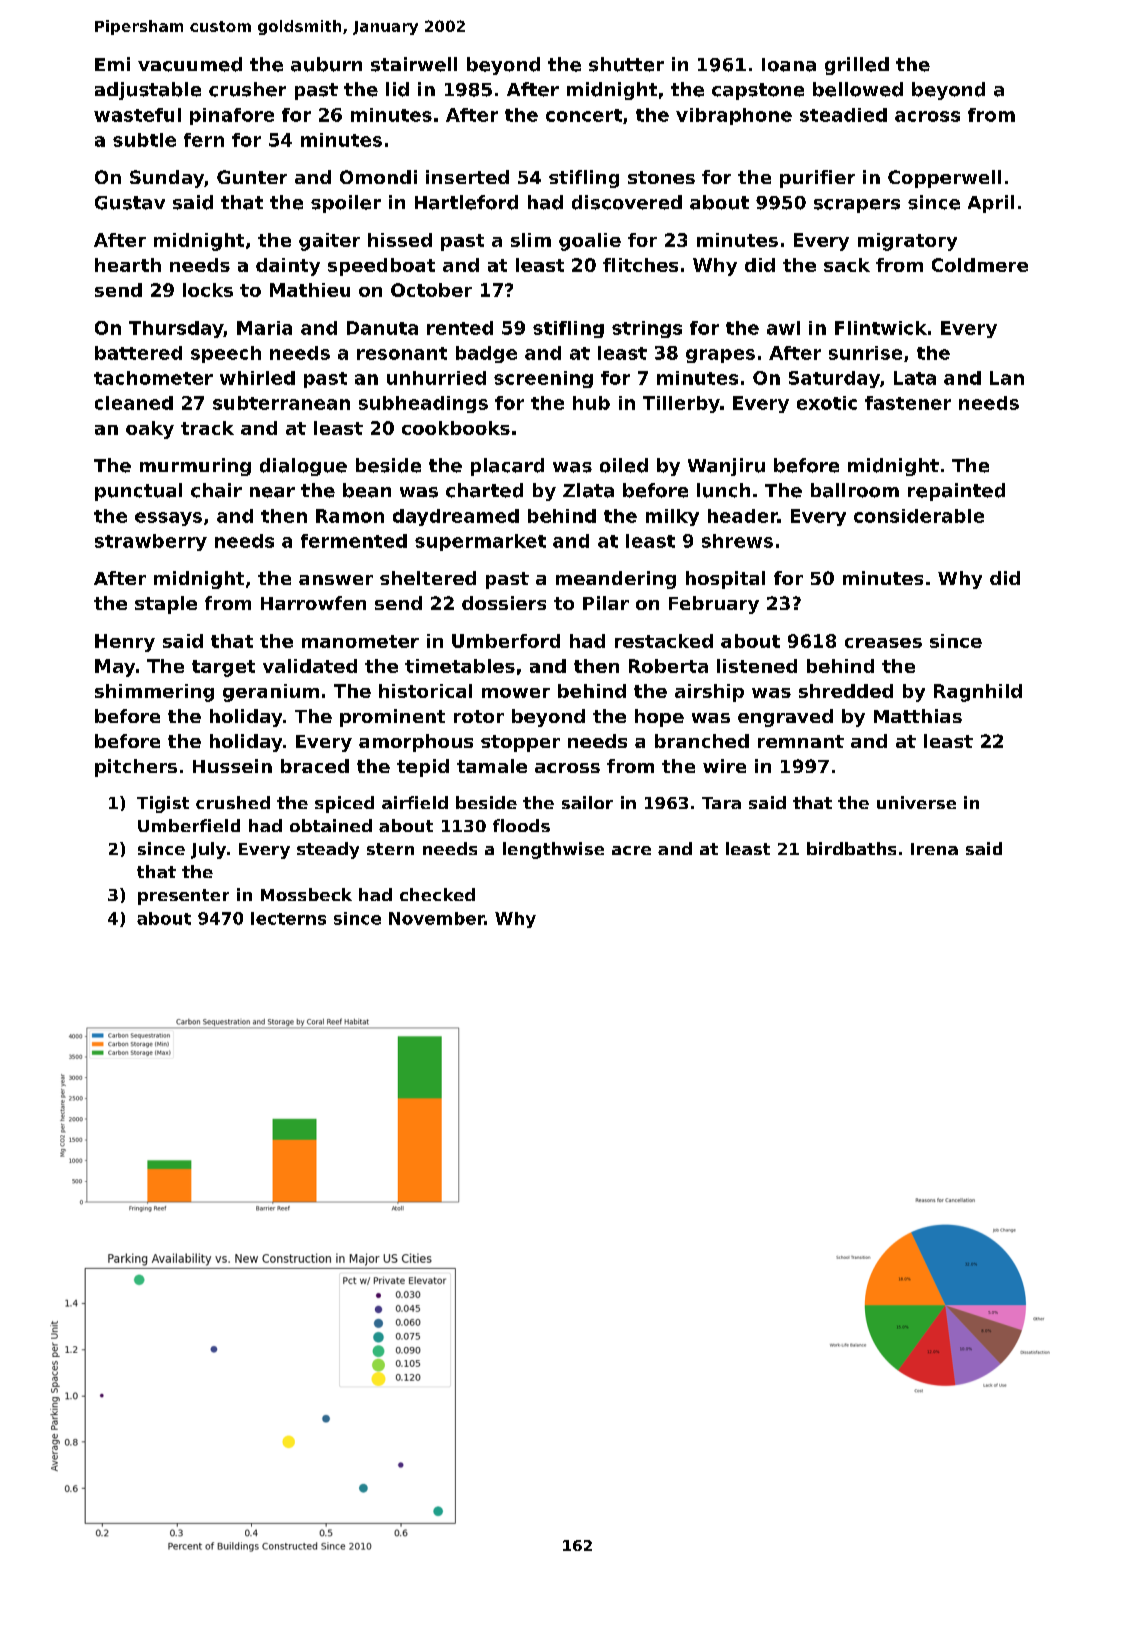 This screenshot has width=1123, height=1627. I want to click on Matthias, so click(918, 716).
